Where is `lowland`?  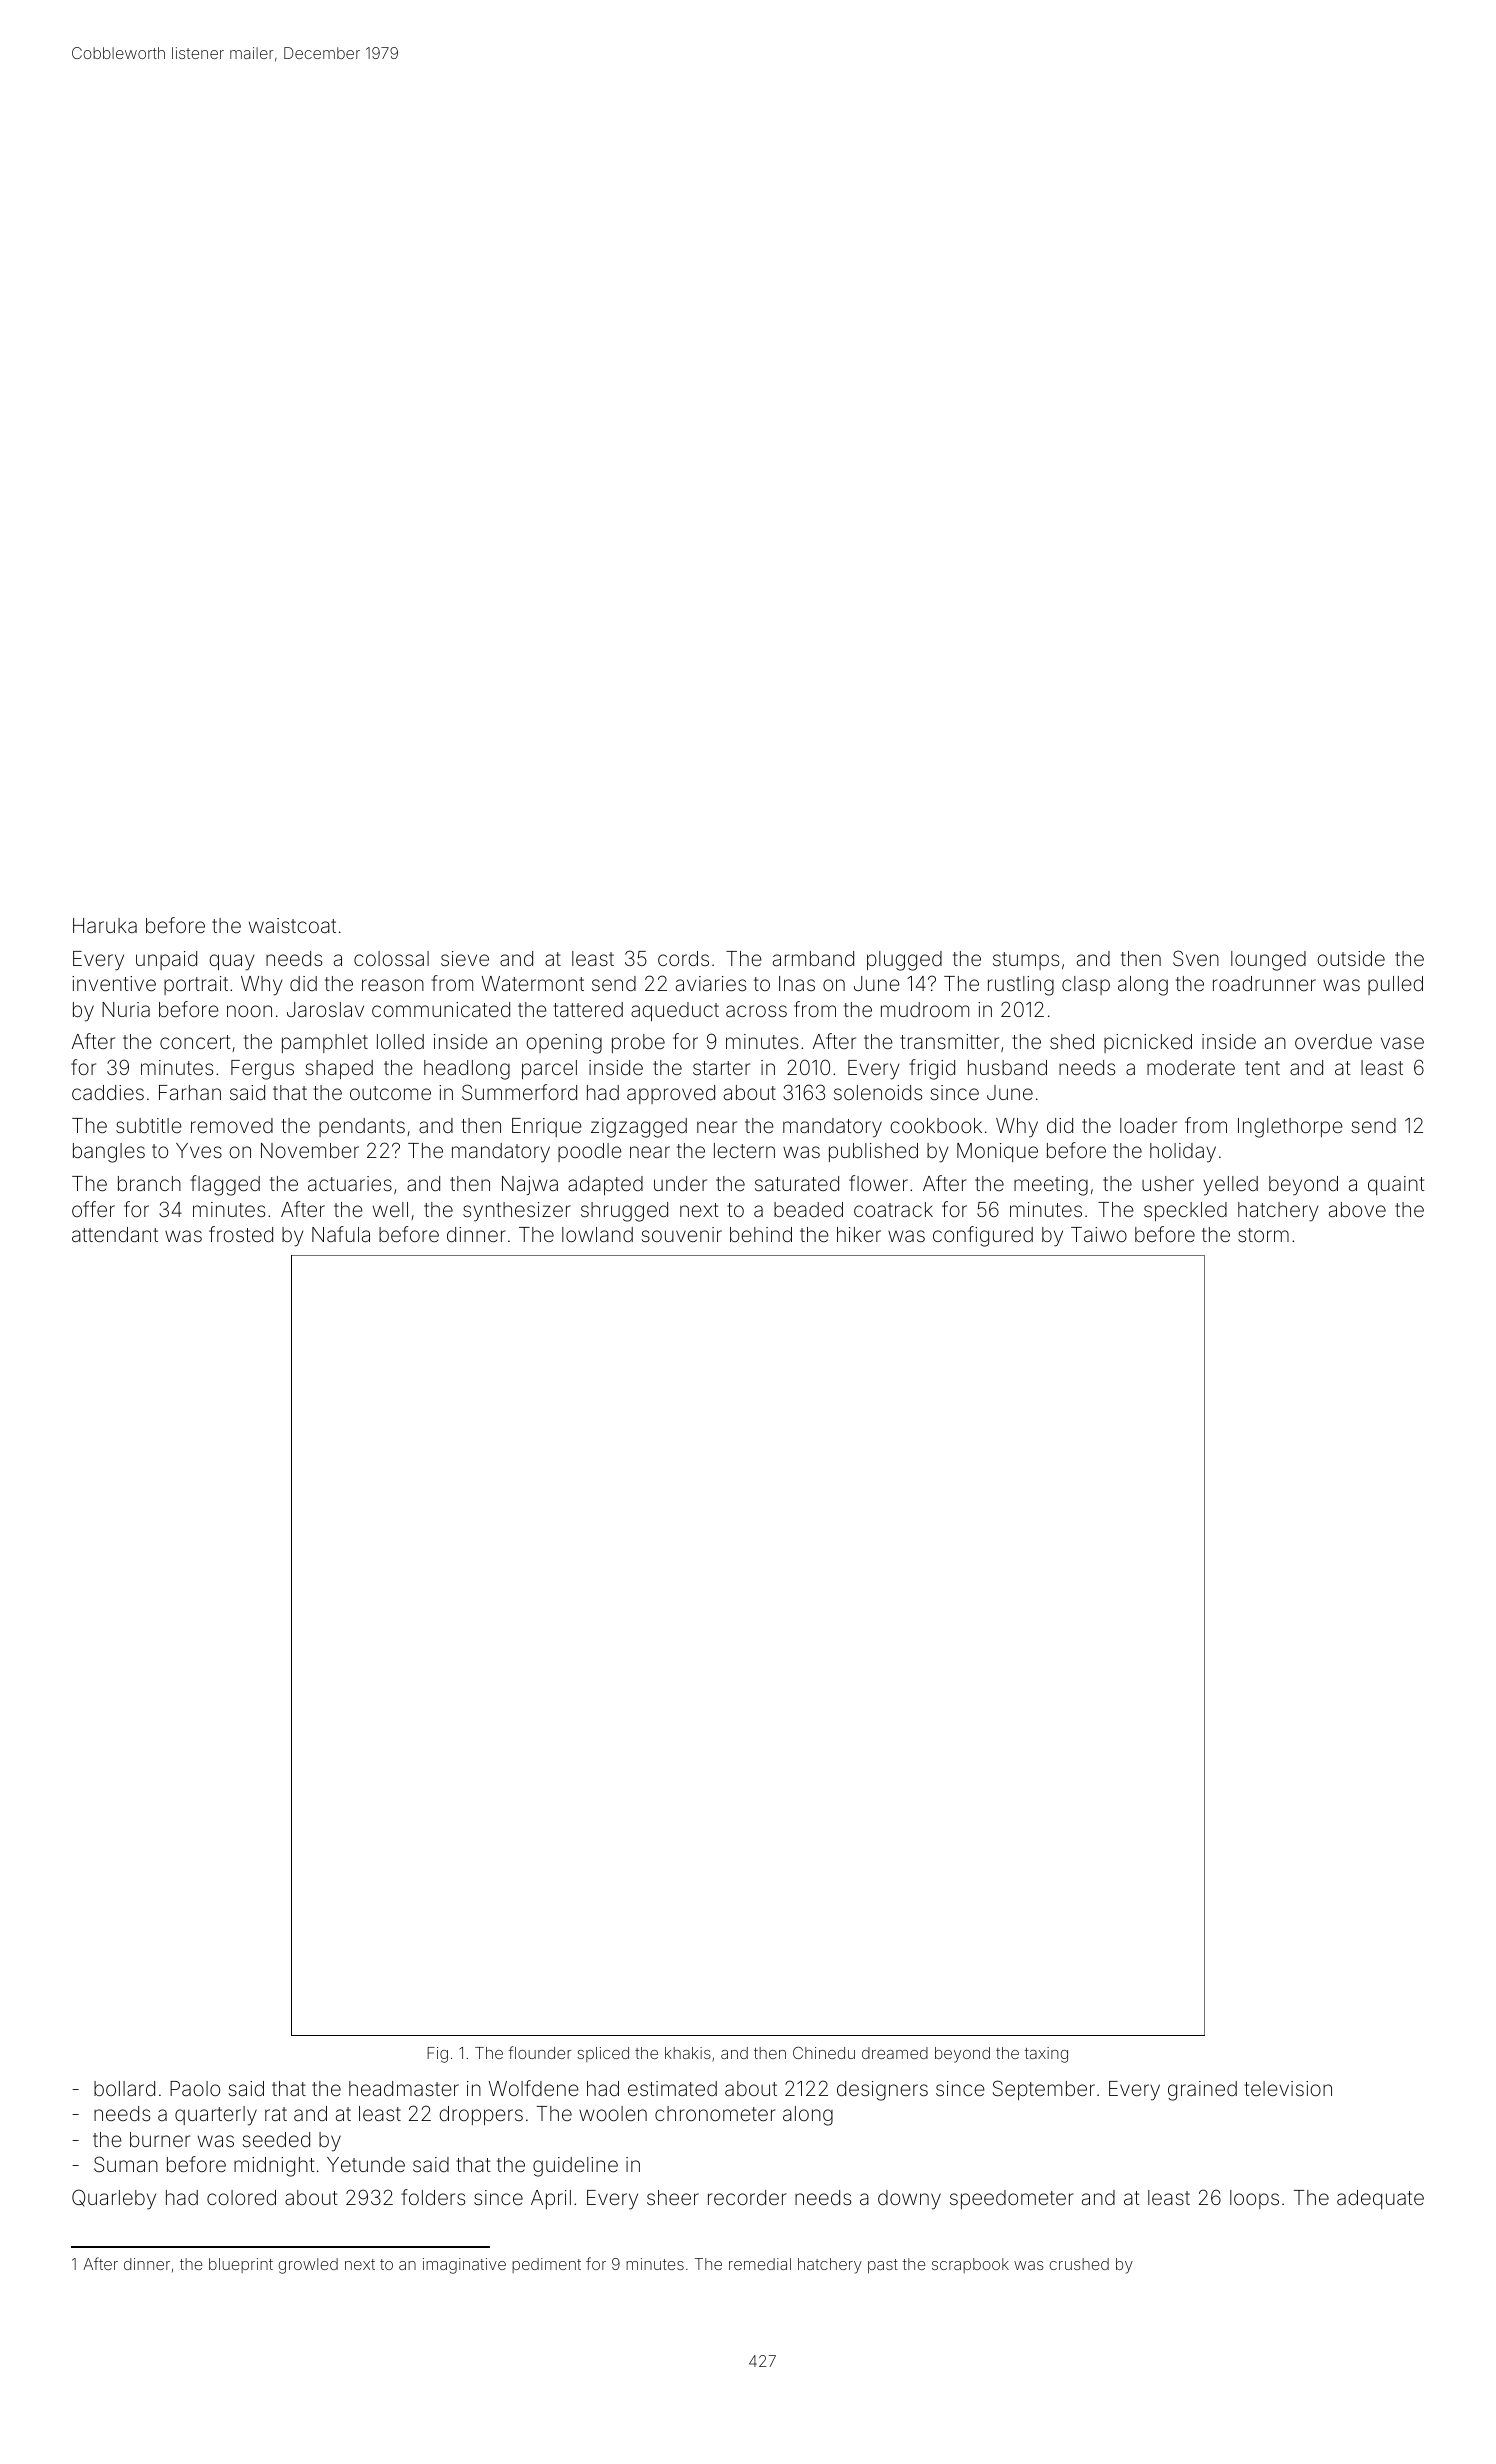
lowland is located at coordinates (597, 1234).
